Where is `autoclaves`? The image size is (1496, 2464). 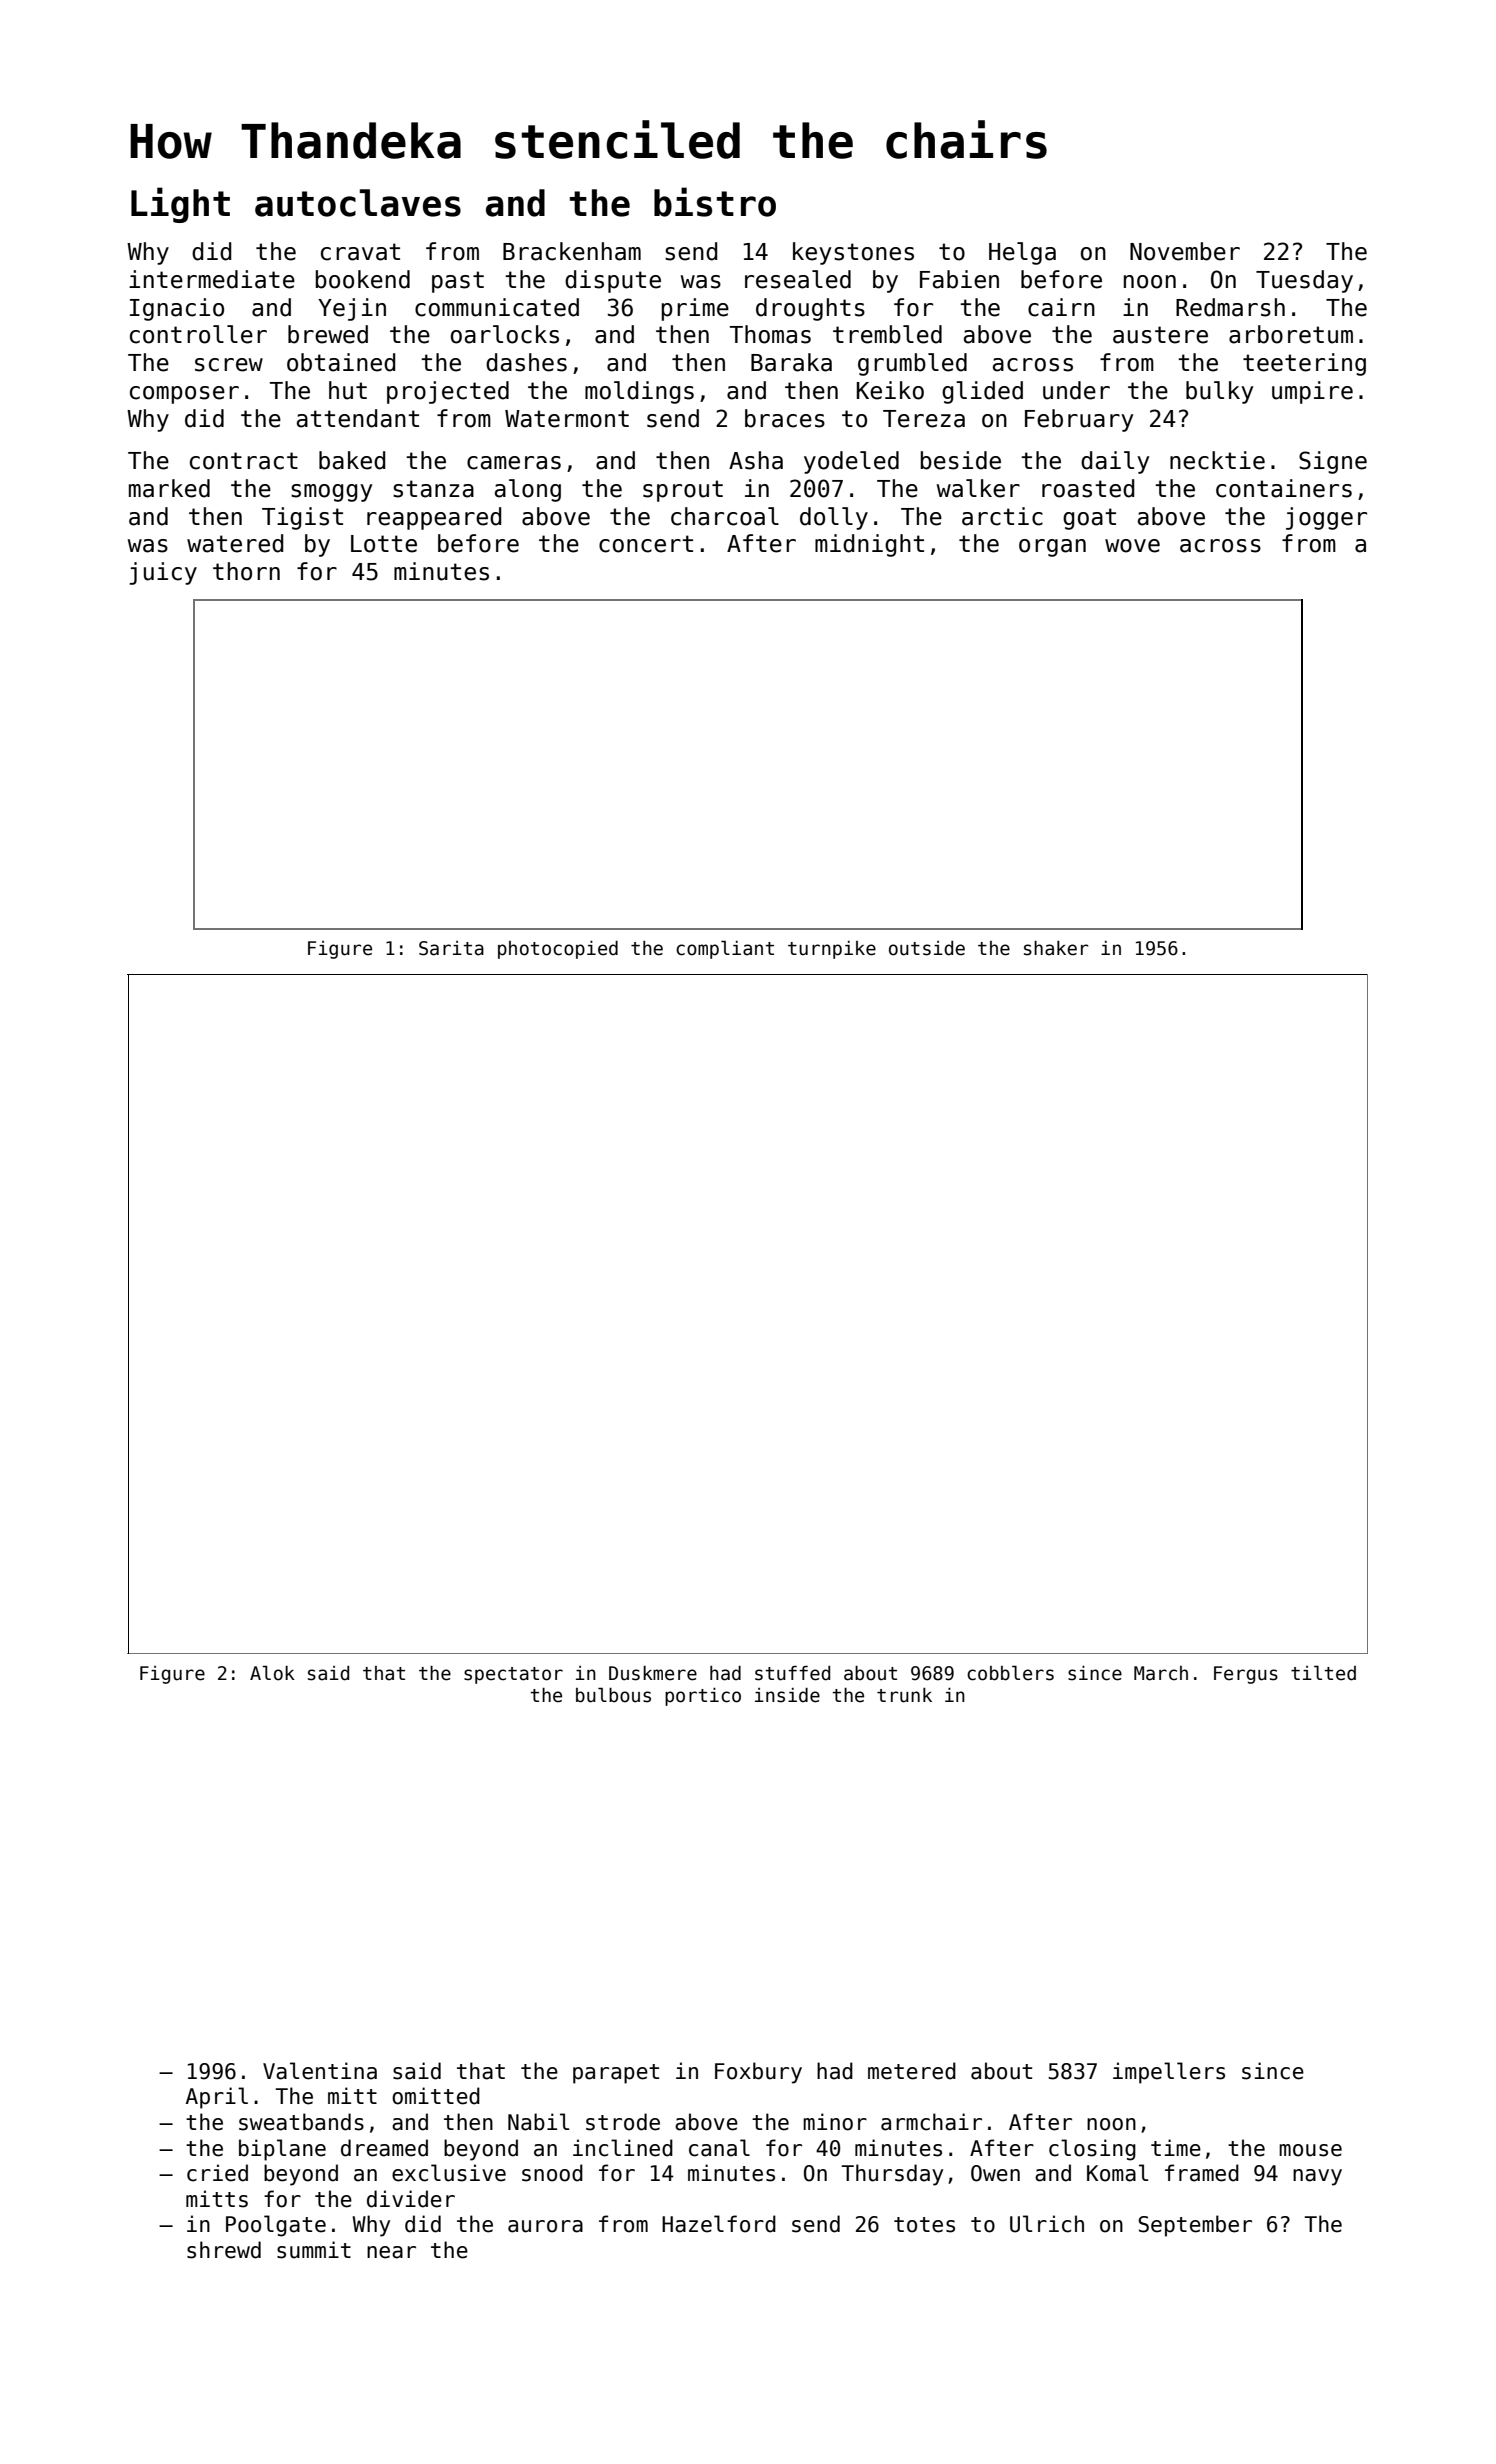 autoclaves is located at coordinates (358, 203).
